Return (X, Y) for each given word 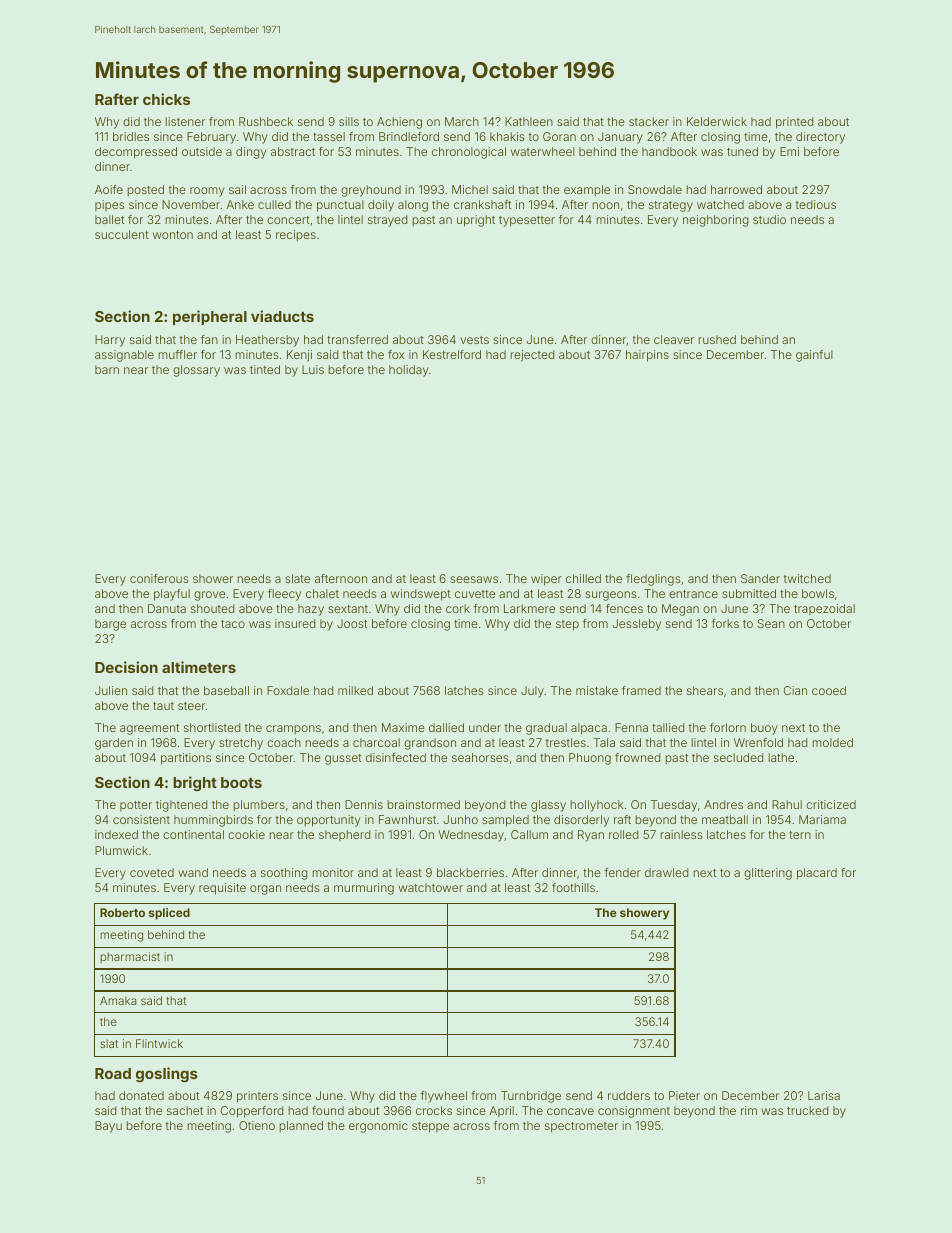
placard (817, 874)
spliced (169, 914)
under (485, 727)
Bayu (108, 1127)
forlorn (728, 727)
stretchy (241, 744)
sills (349, 121)
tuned (742, 151)
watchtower (430, 887)
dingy (251, 153)
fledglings (653, 580)
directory (820, 138)
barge (110, 625)
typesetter (527, 221)
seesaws (474, 579)
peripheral (210, 317)
